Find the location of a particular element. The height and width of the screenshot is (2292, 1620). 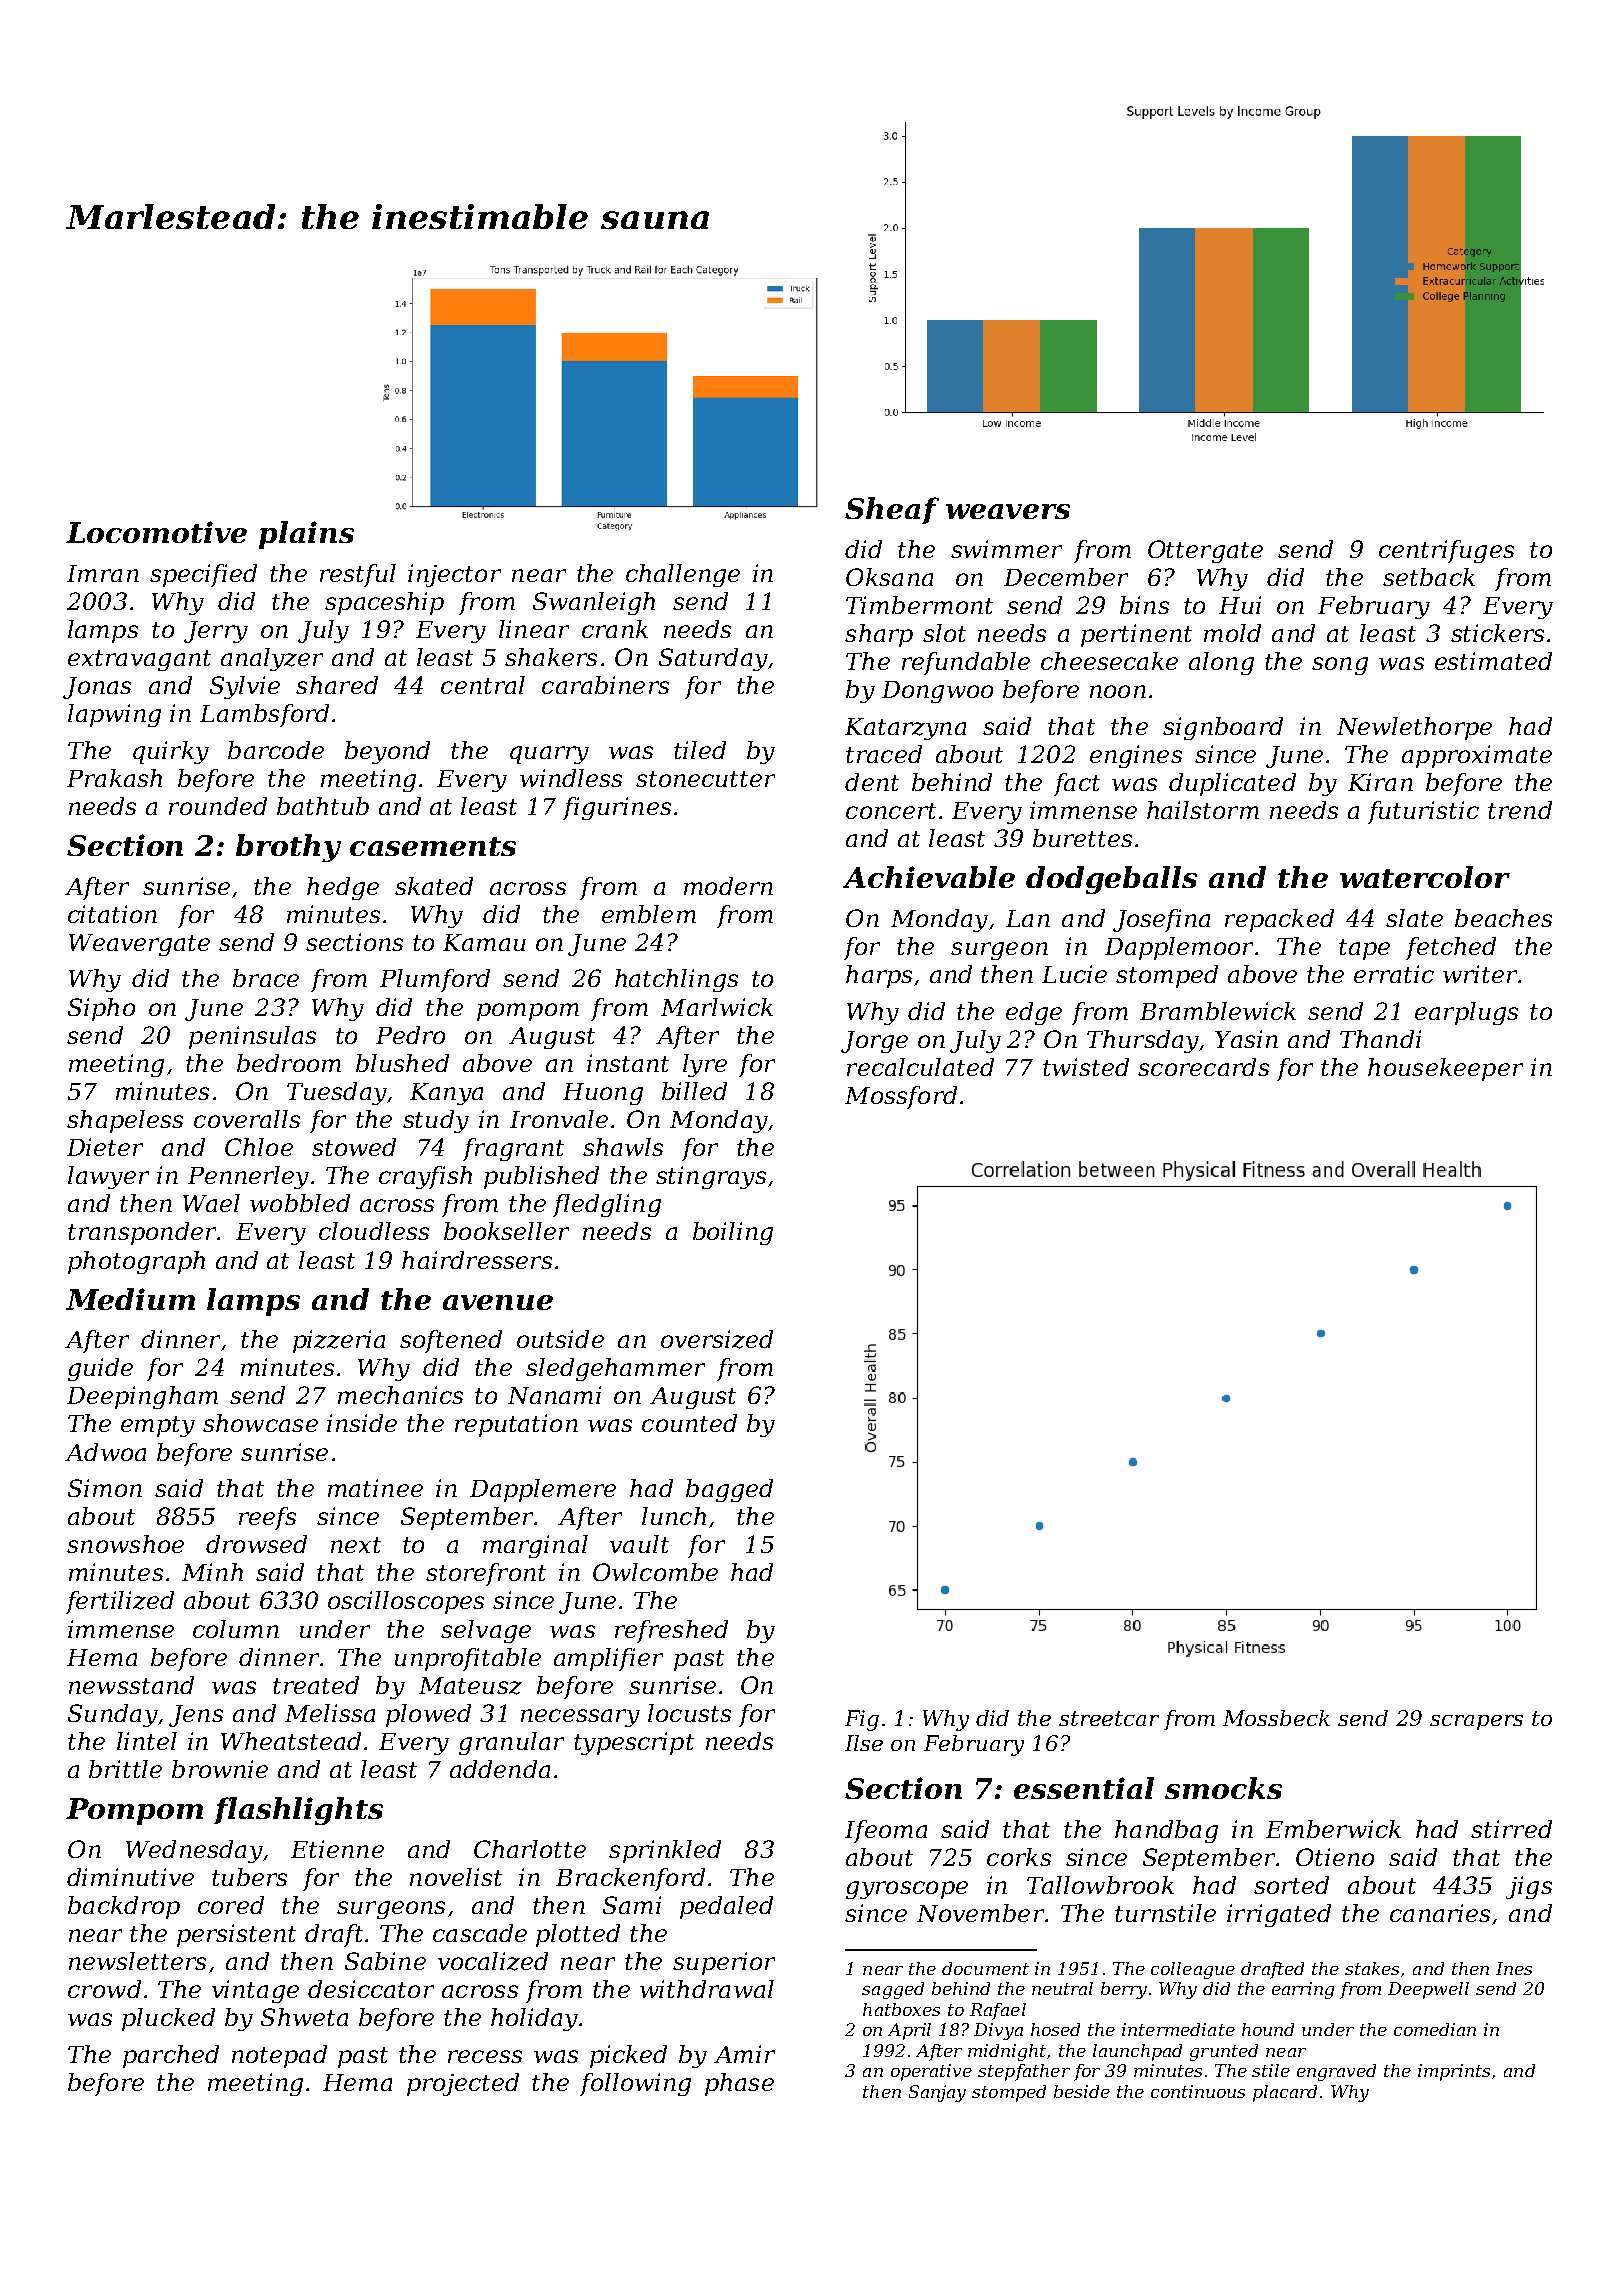

shapeless is located at coordinates (125, 1121).
